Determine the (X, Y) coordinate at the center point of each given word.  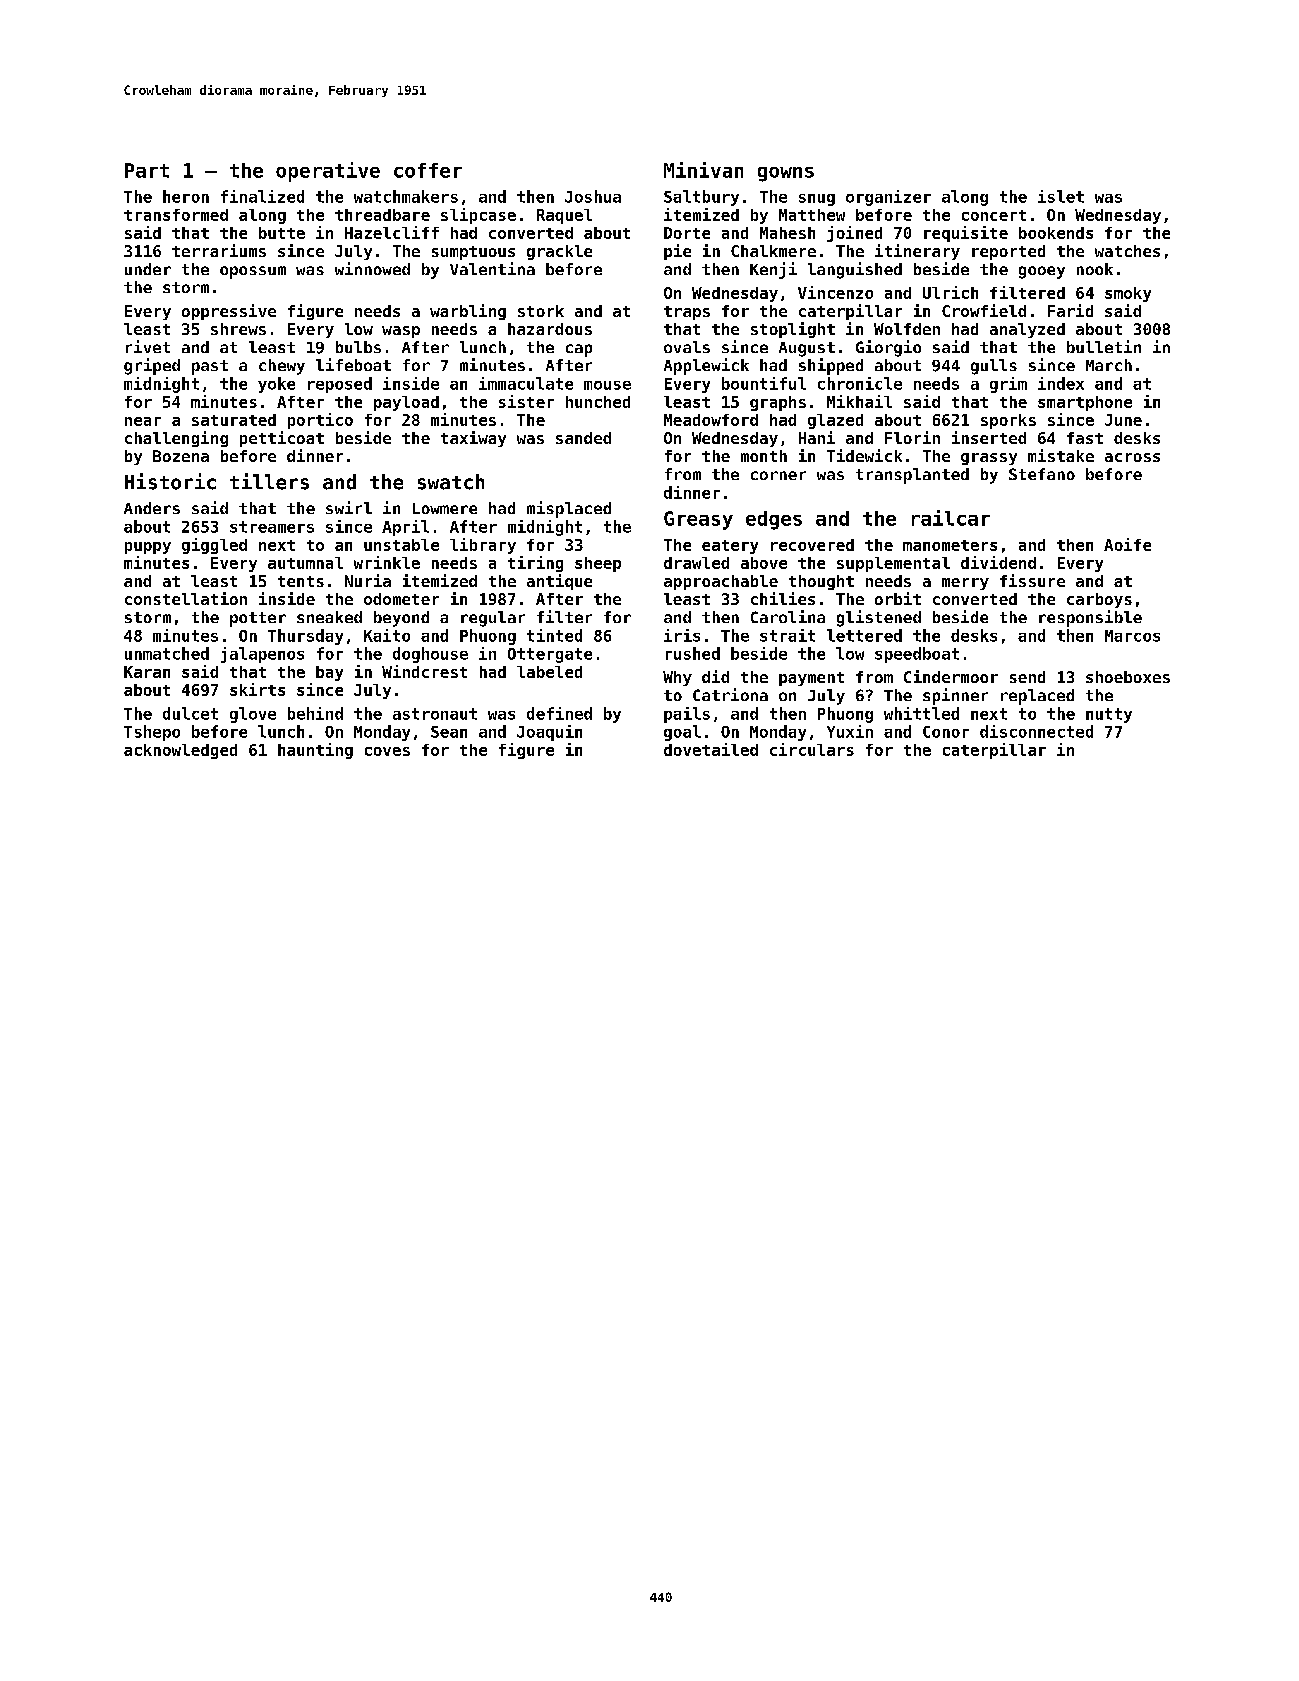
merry (965, 584)
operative (328, 172)
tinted (554, 635)
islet (1061, 196)
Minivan (703, 170)
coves (387, 751)
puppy (148, 548)
